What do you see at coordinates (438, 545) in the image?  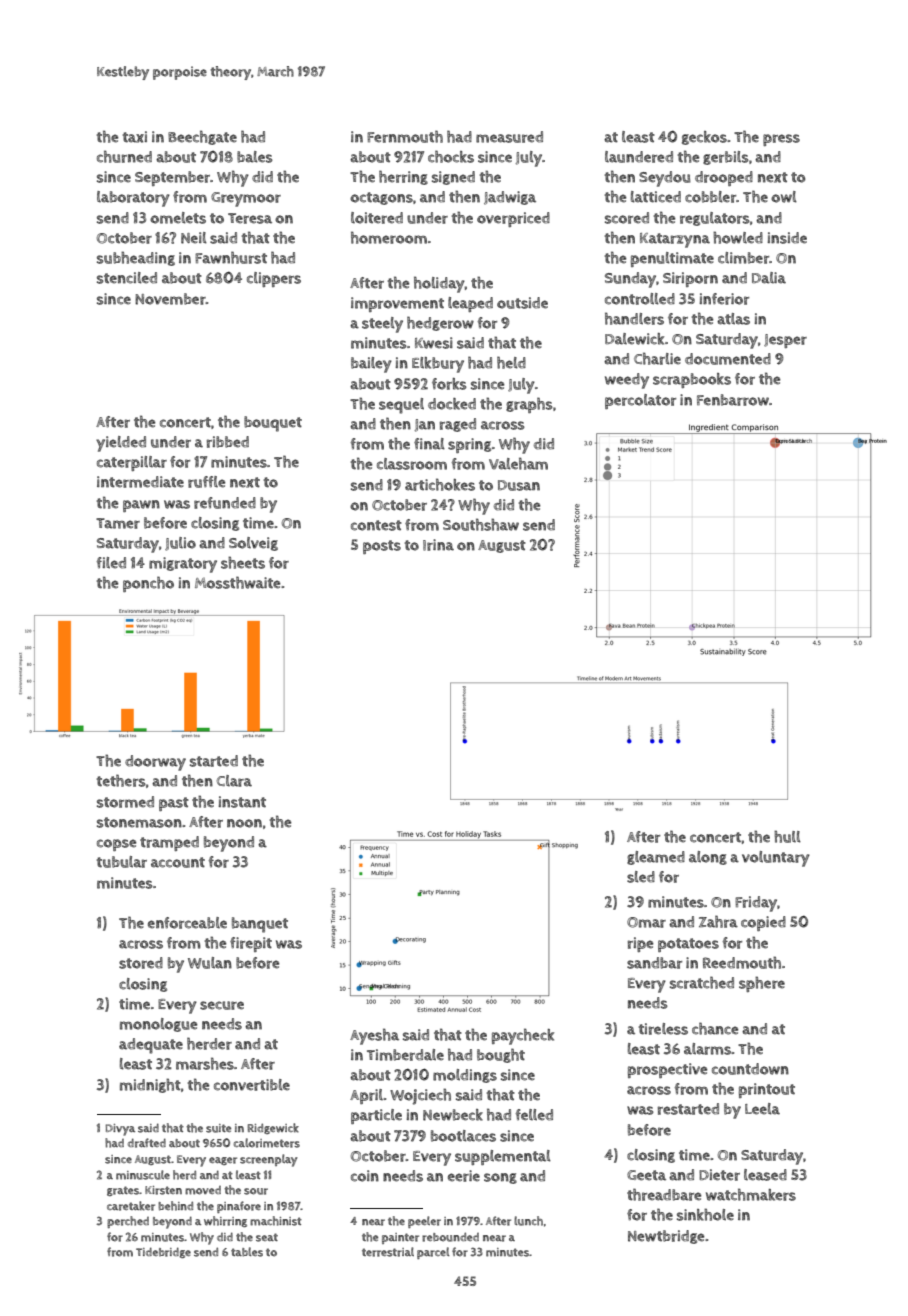 I see `Irina` at bounding box center [438, 545].
